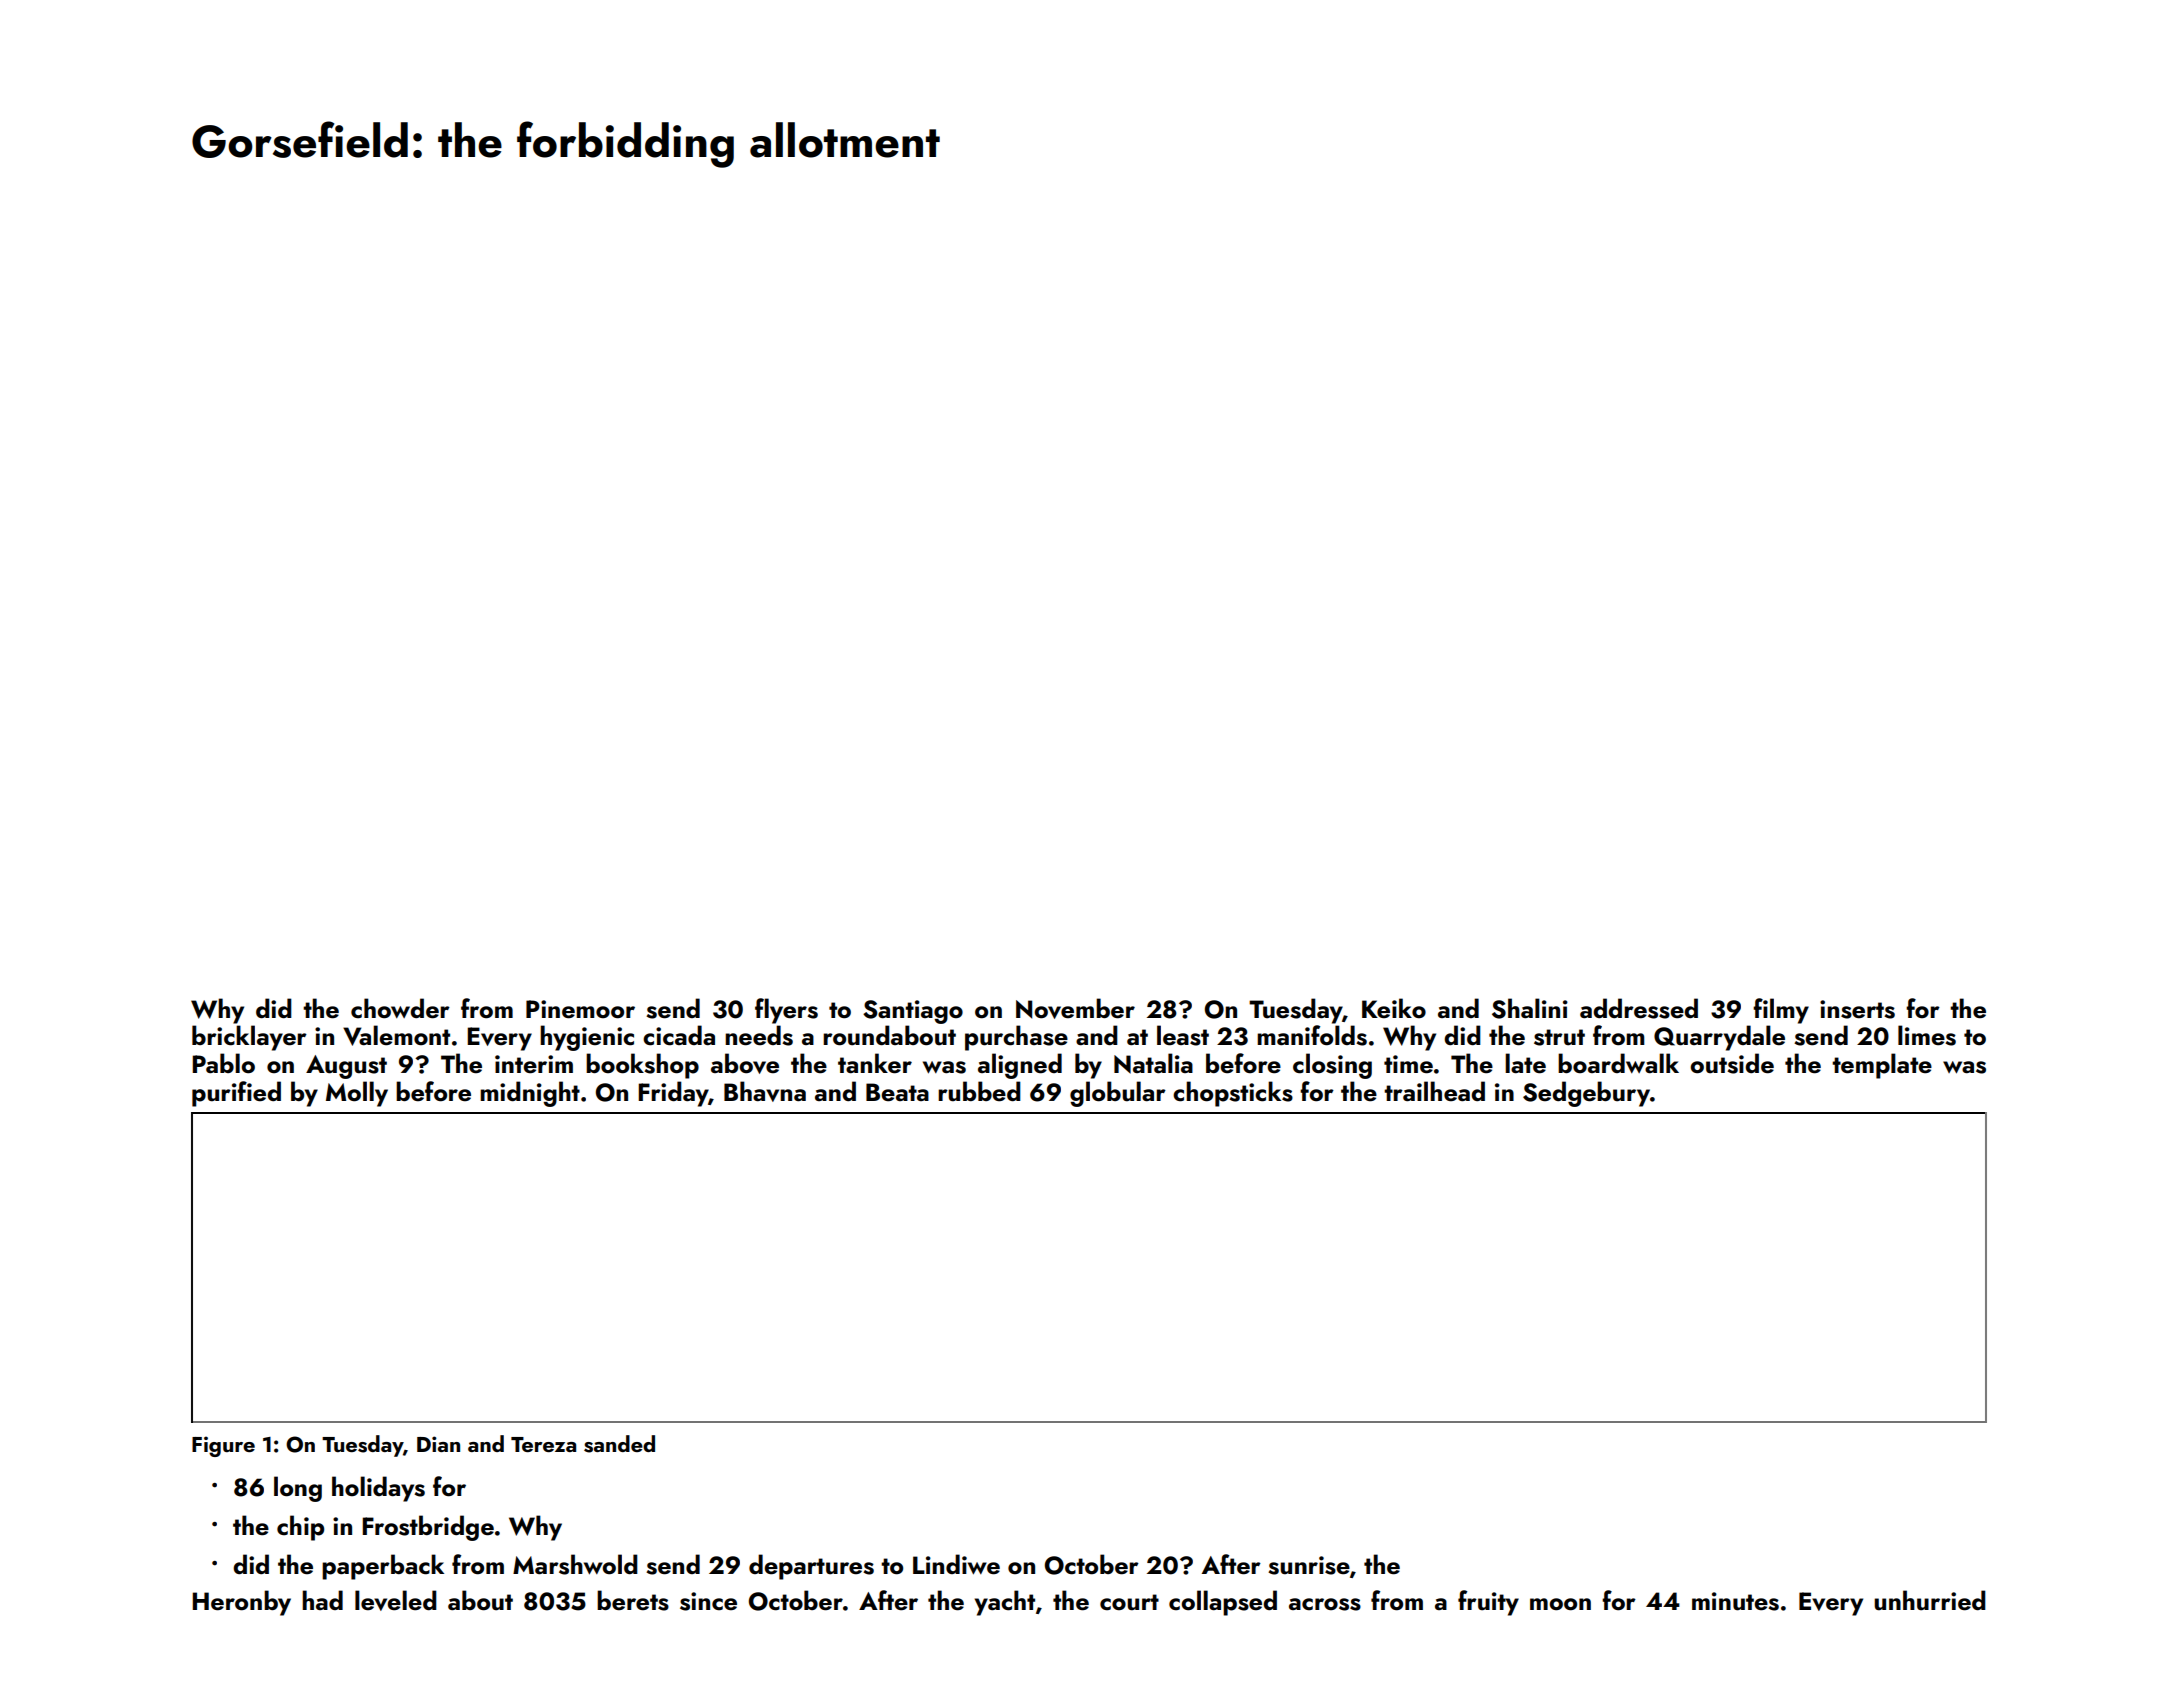  What do you see at coordinates (530, 1094) in the page?
I see `midnight` at bounding box center [530, 1094].
